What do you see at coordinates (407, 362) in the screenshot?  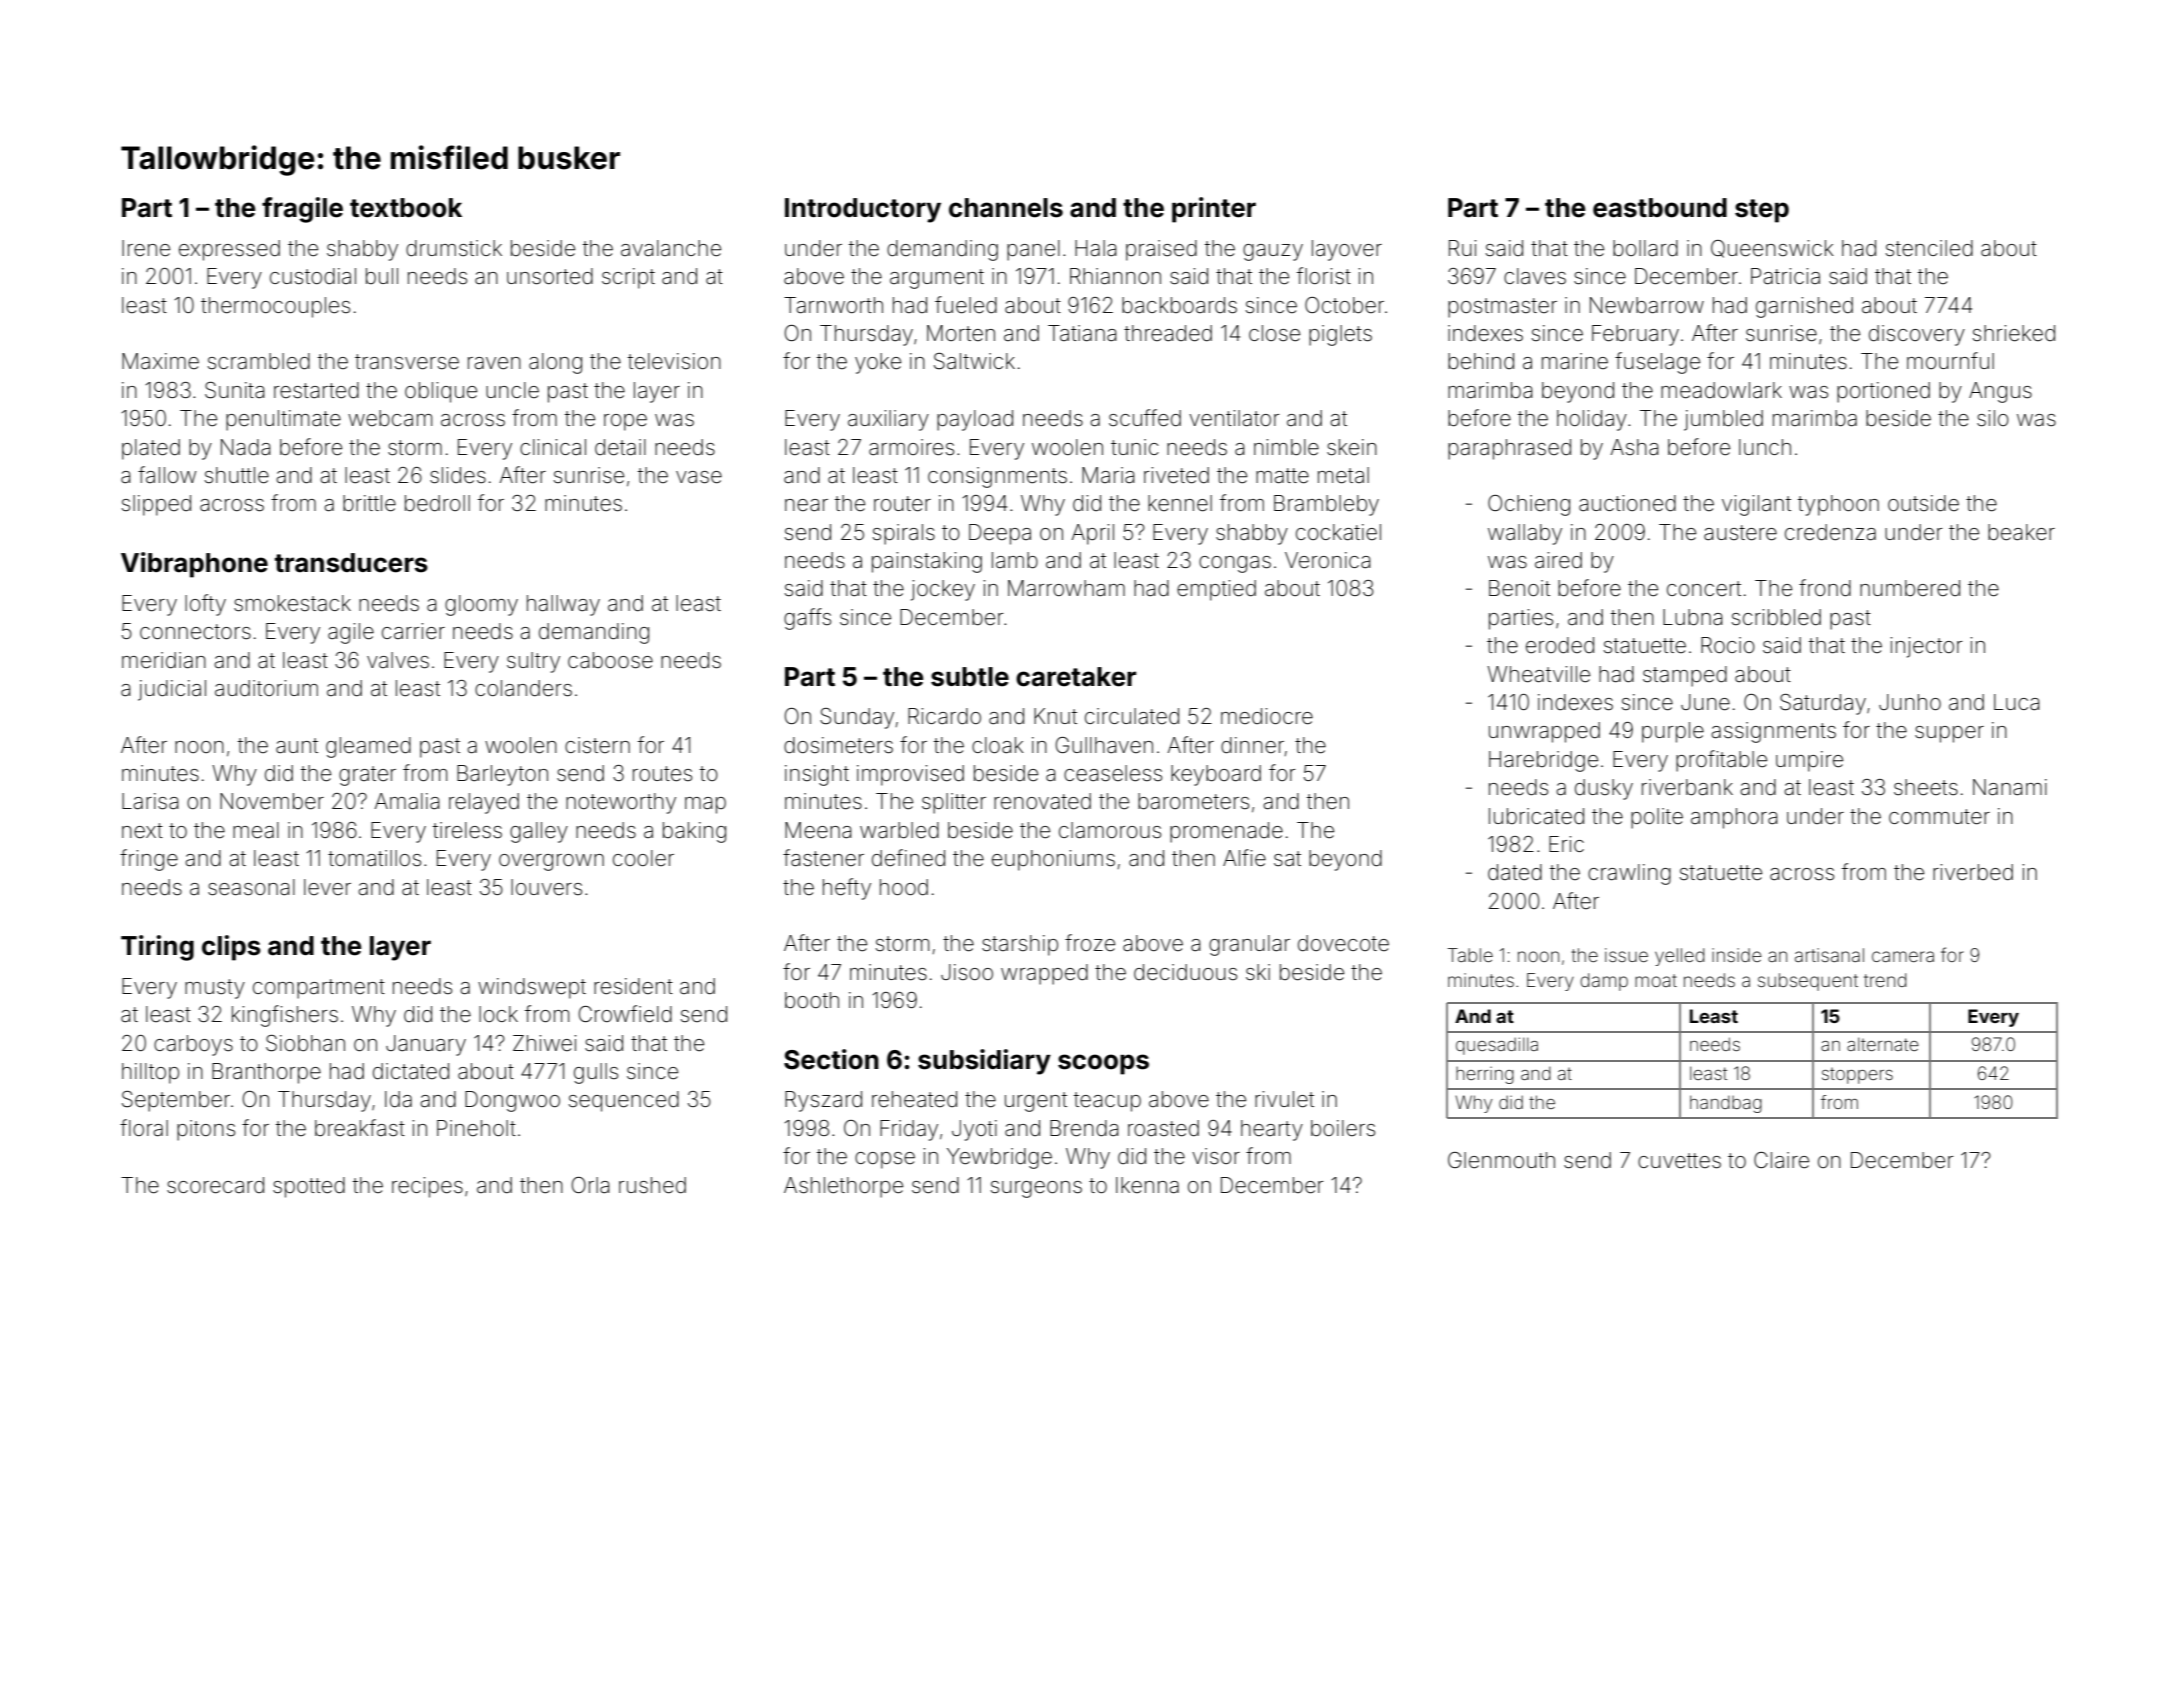 I see `transverse` at bounding box center [407, 362].
